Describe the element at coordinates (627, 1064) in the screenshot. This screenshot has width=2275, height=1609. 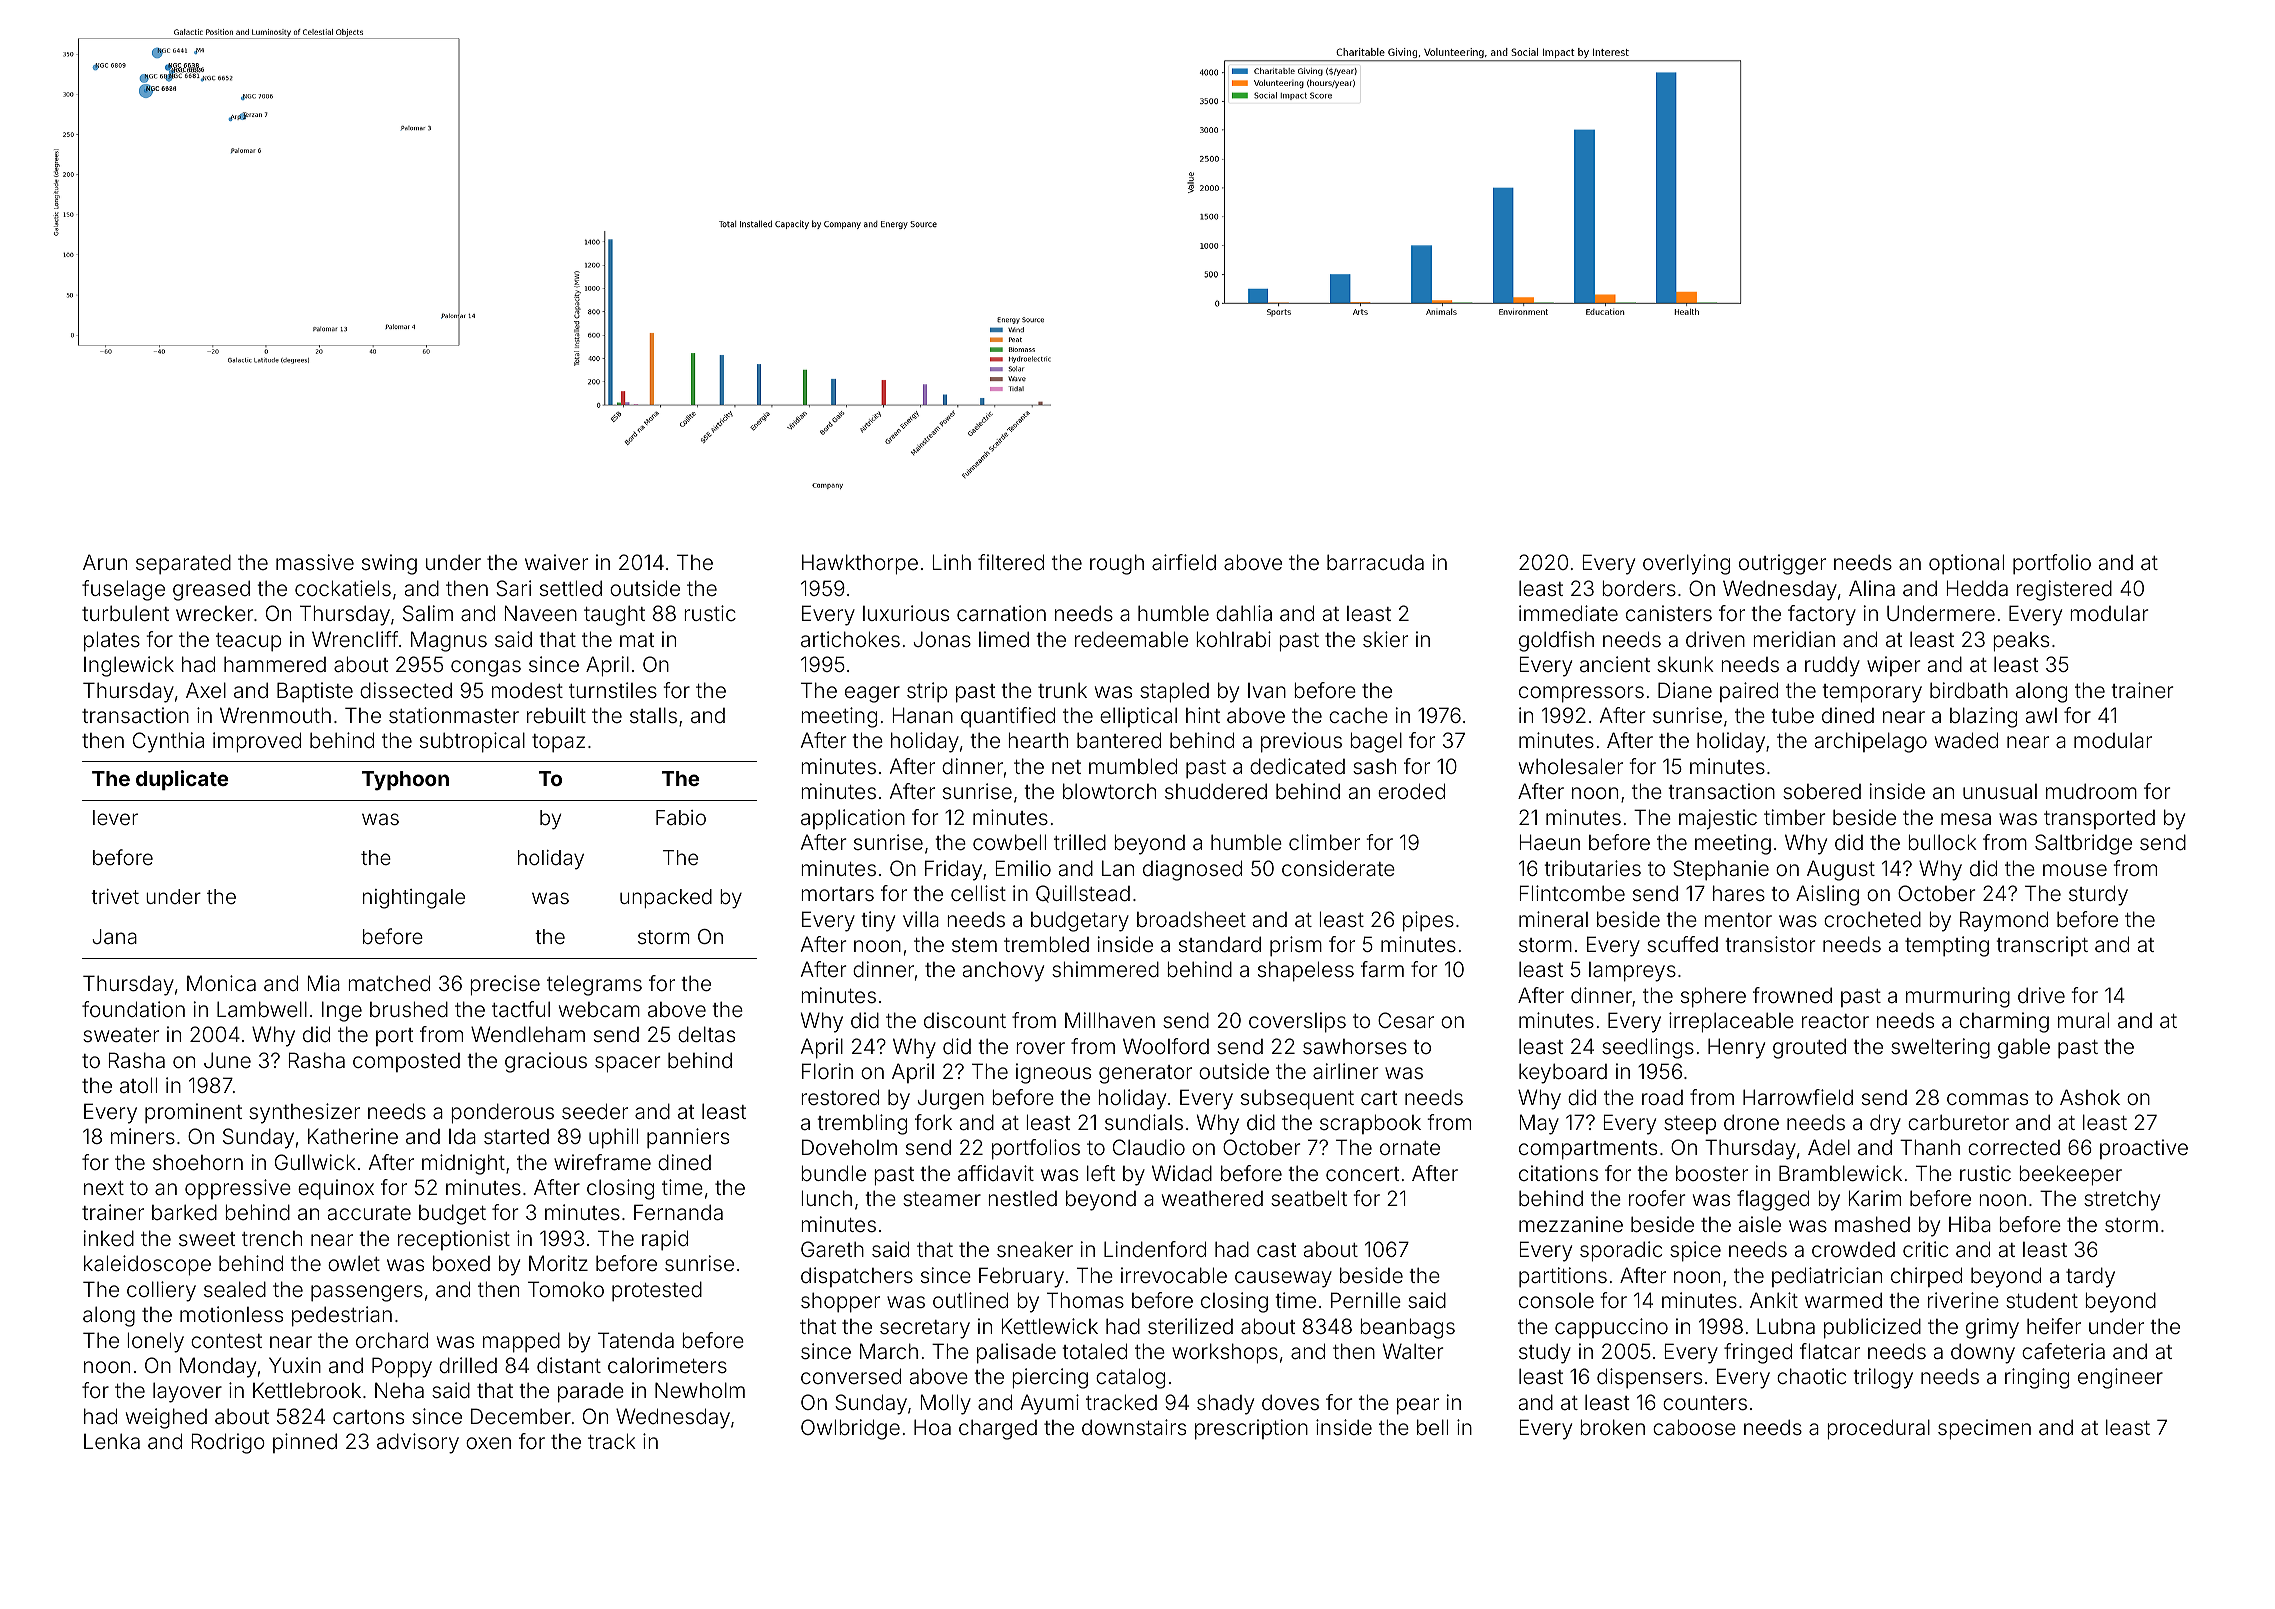
I see `spacer` at that location.
